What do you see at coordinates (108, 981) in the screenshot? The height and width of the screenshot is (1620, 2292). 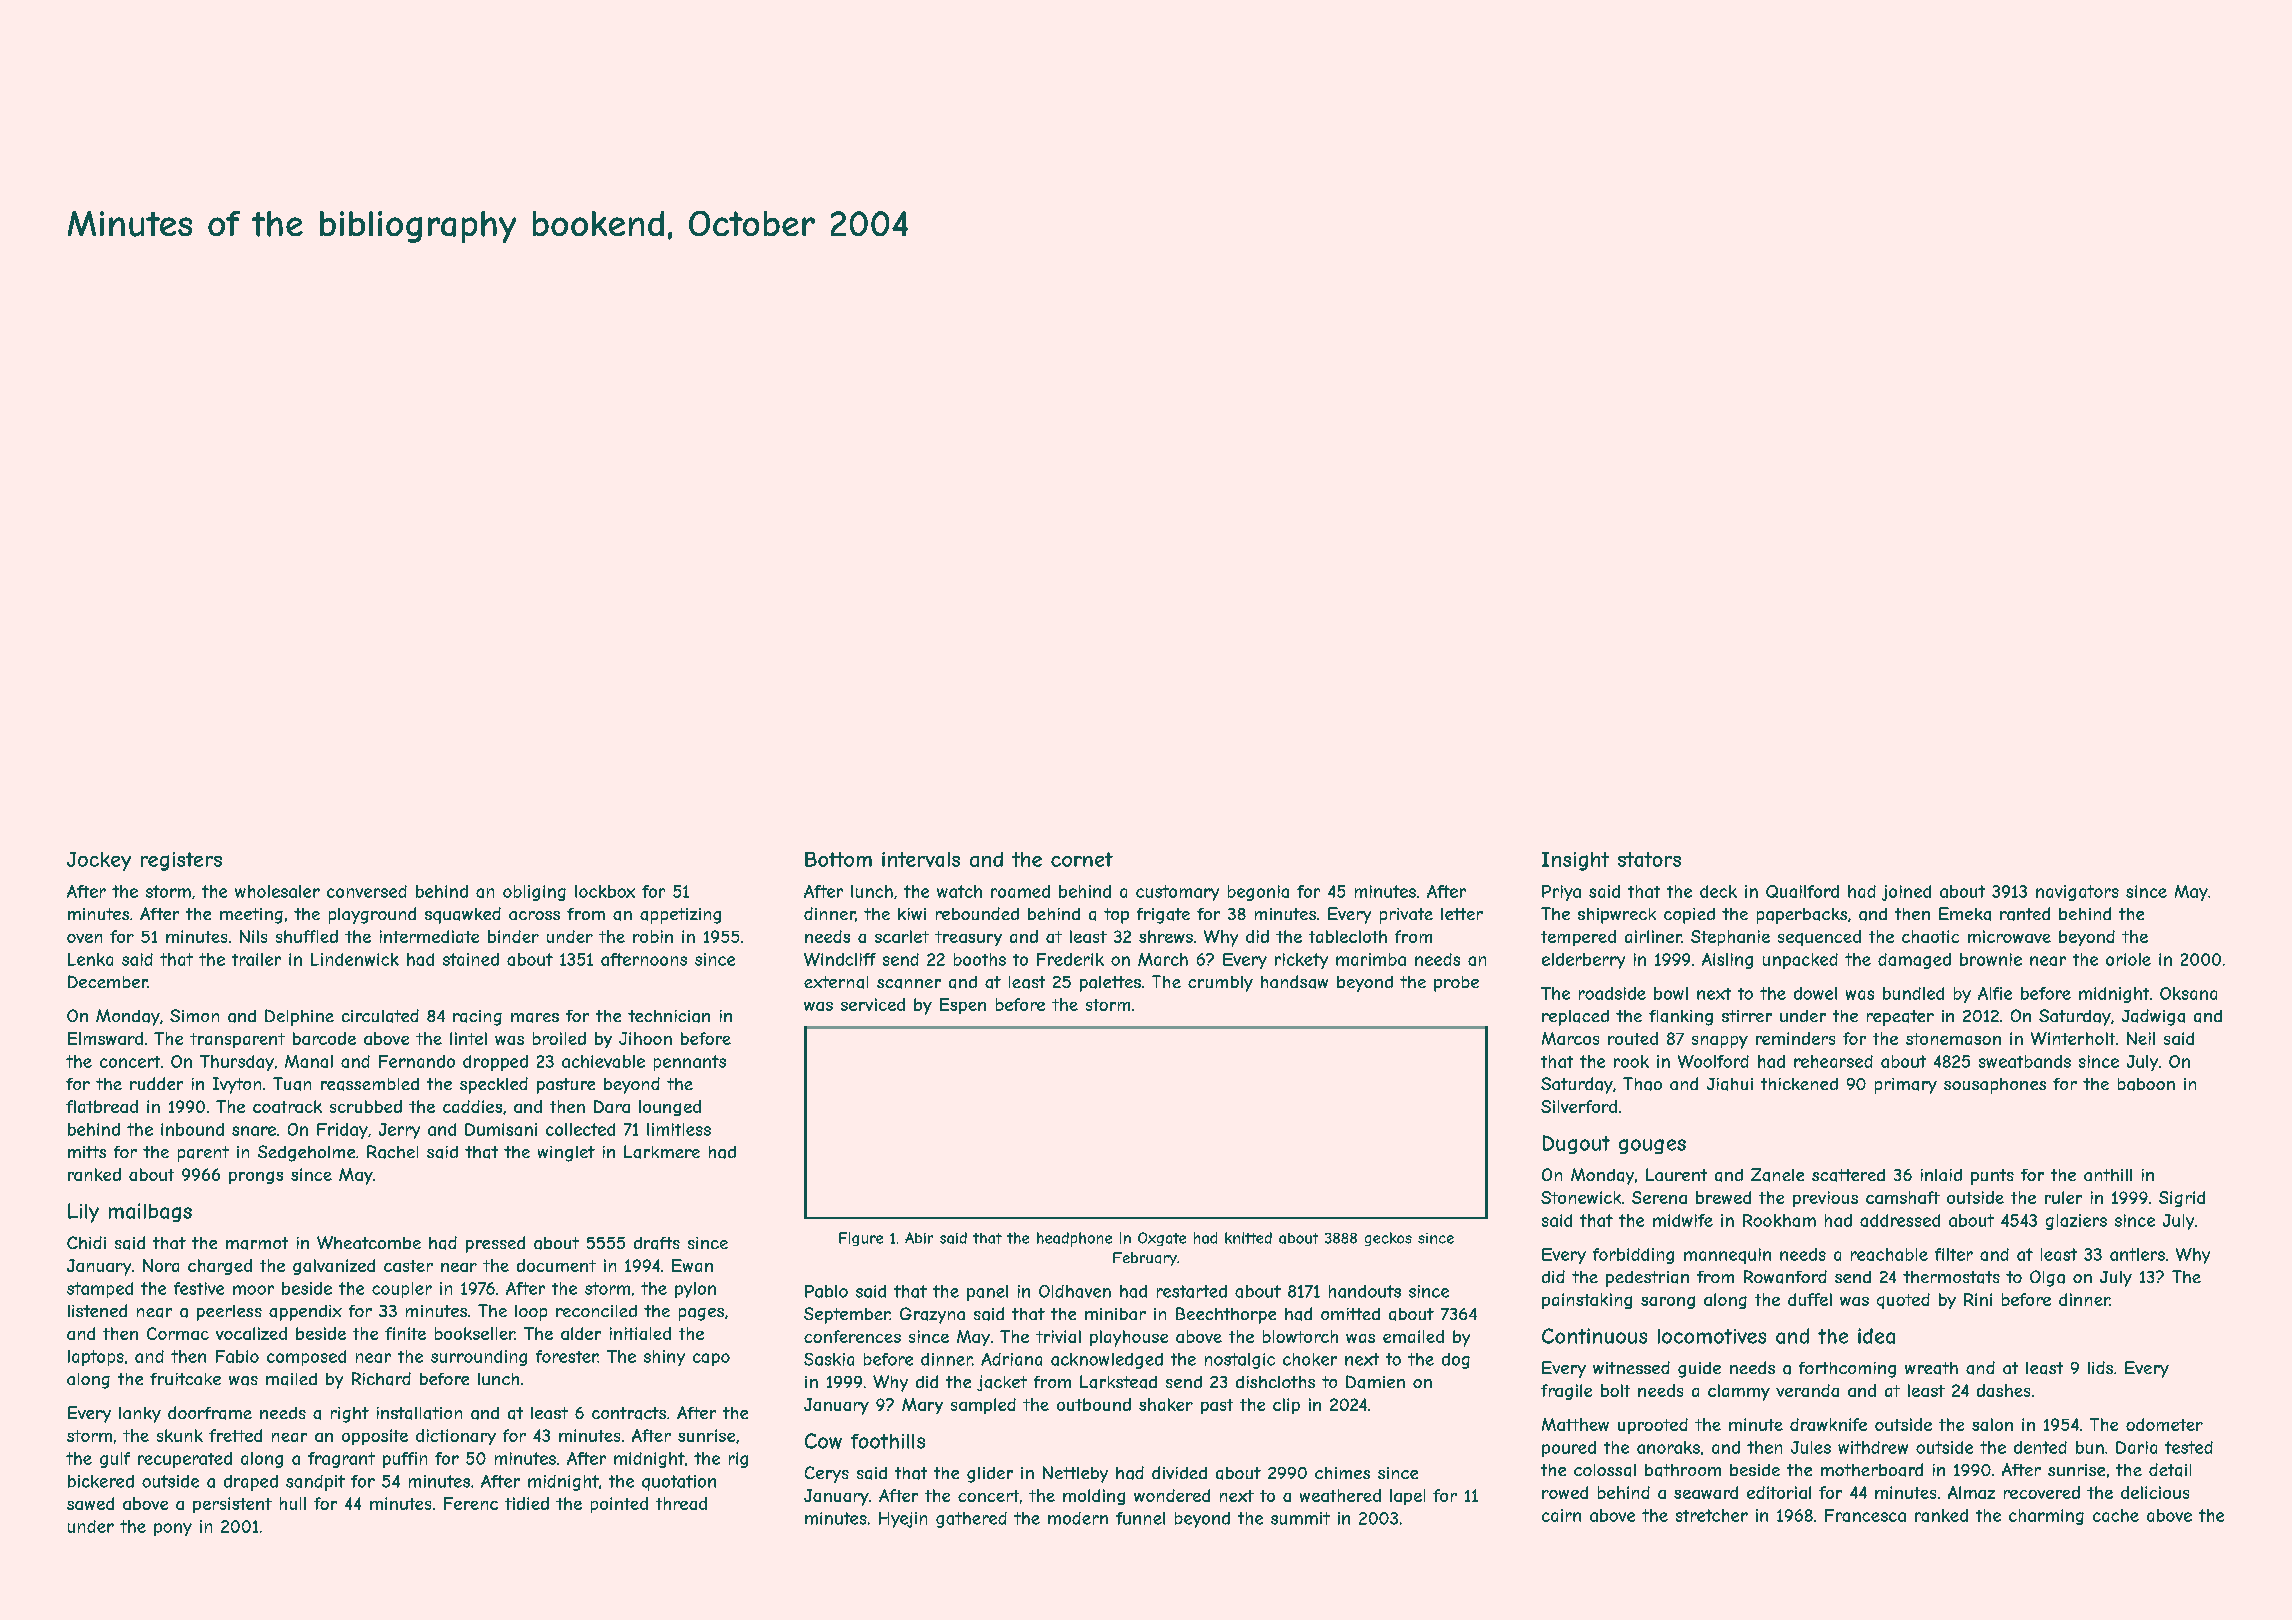 I see `December` at bounding box center [108, 981].
